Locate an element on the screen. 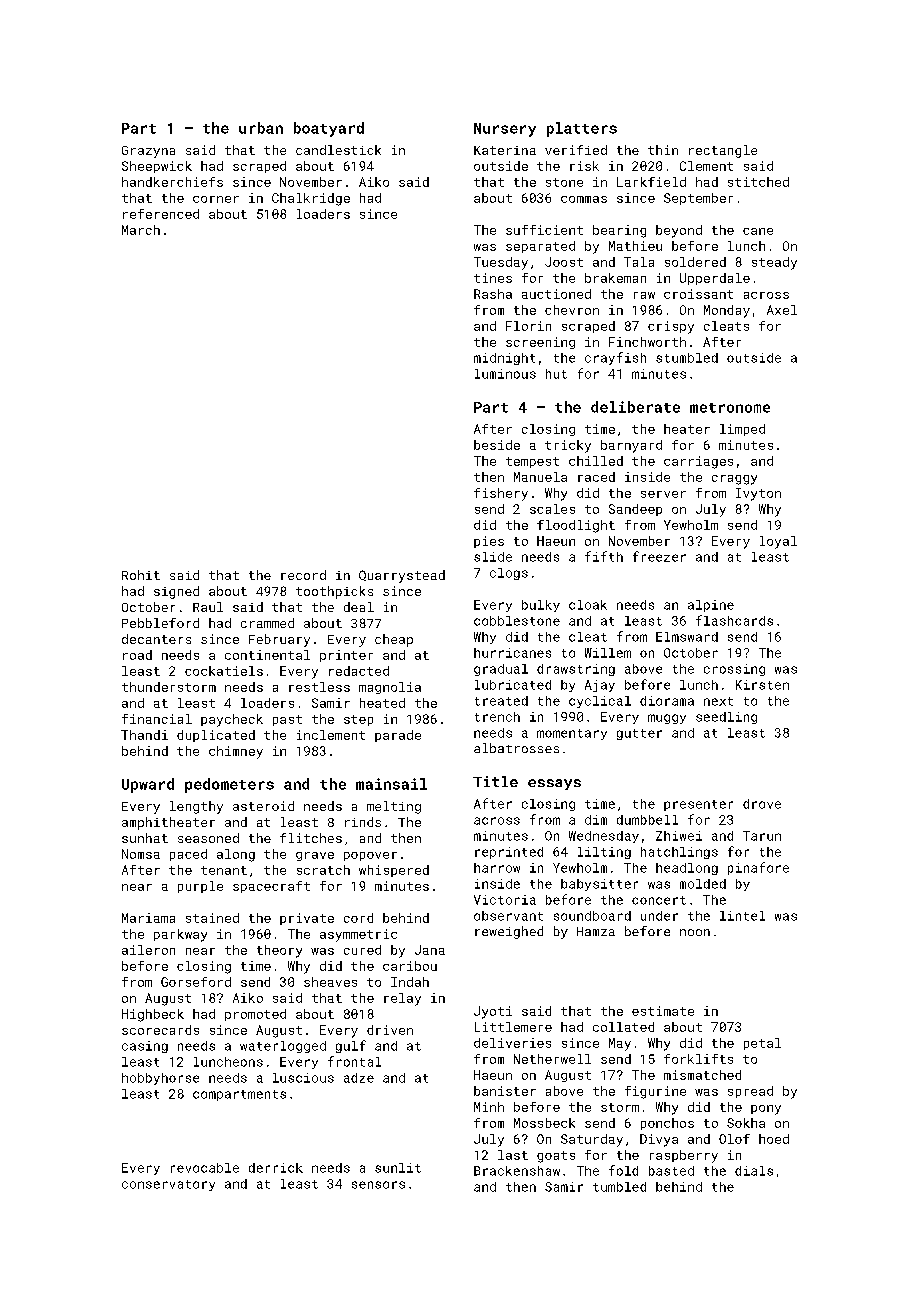 Image resolution: width=924 pixels, height=1308 pixels. boatyard is located at coordinates (329, 129).
